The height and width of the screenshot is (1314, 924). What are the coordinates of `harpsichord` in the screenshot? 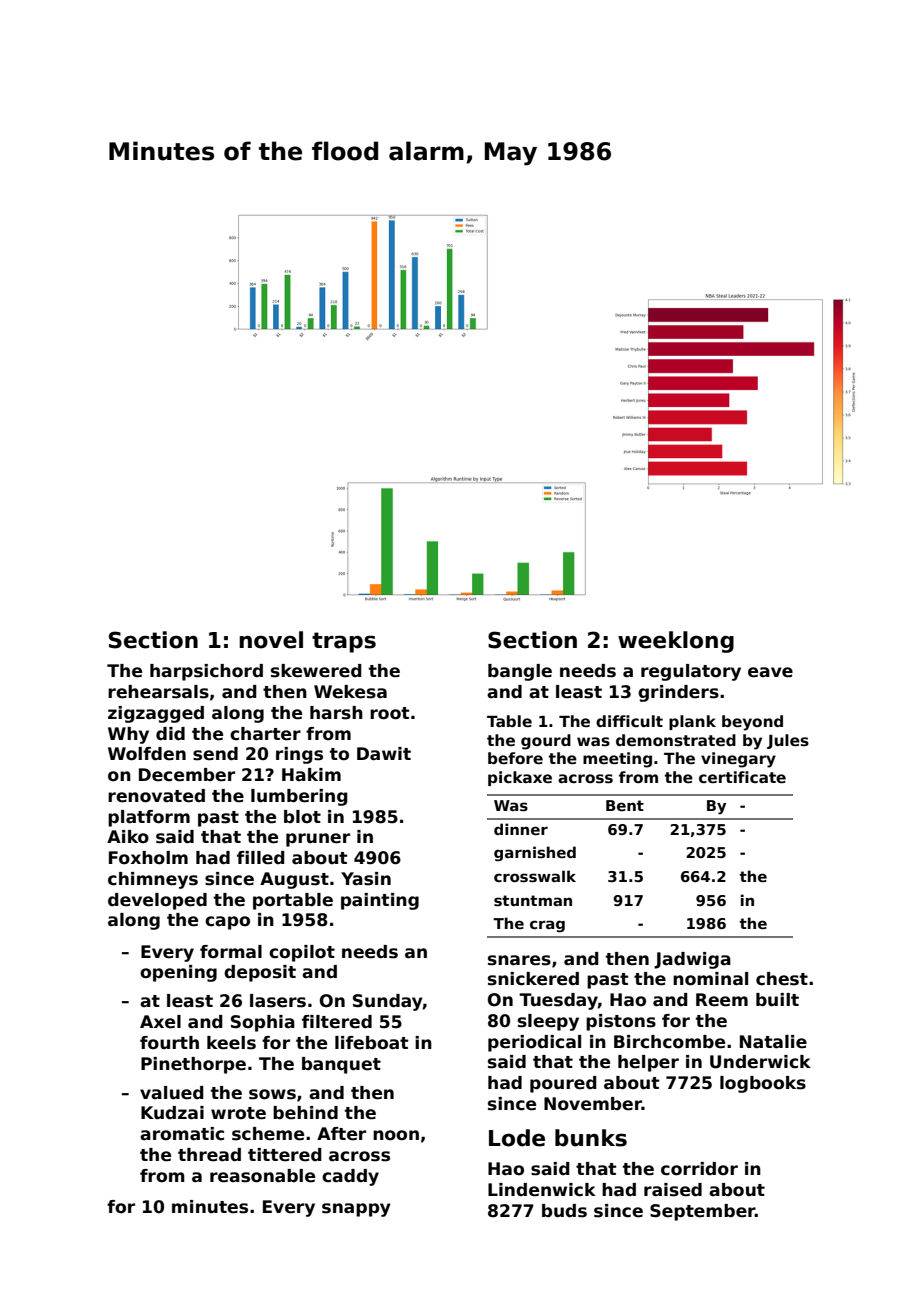 It's located at (206, 672).
